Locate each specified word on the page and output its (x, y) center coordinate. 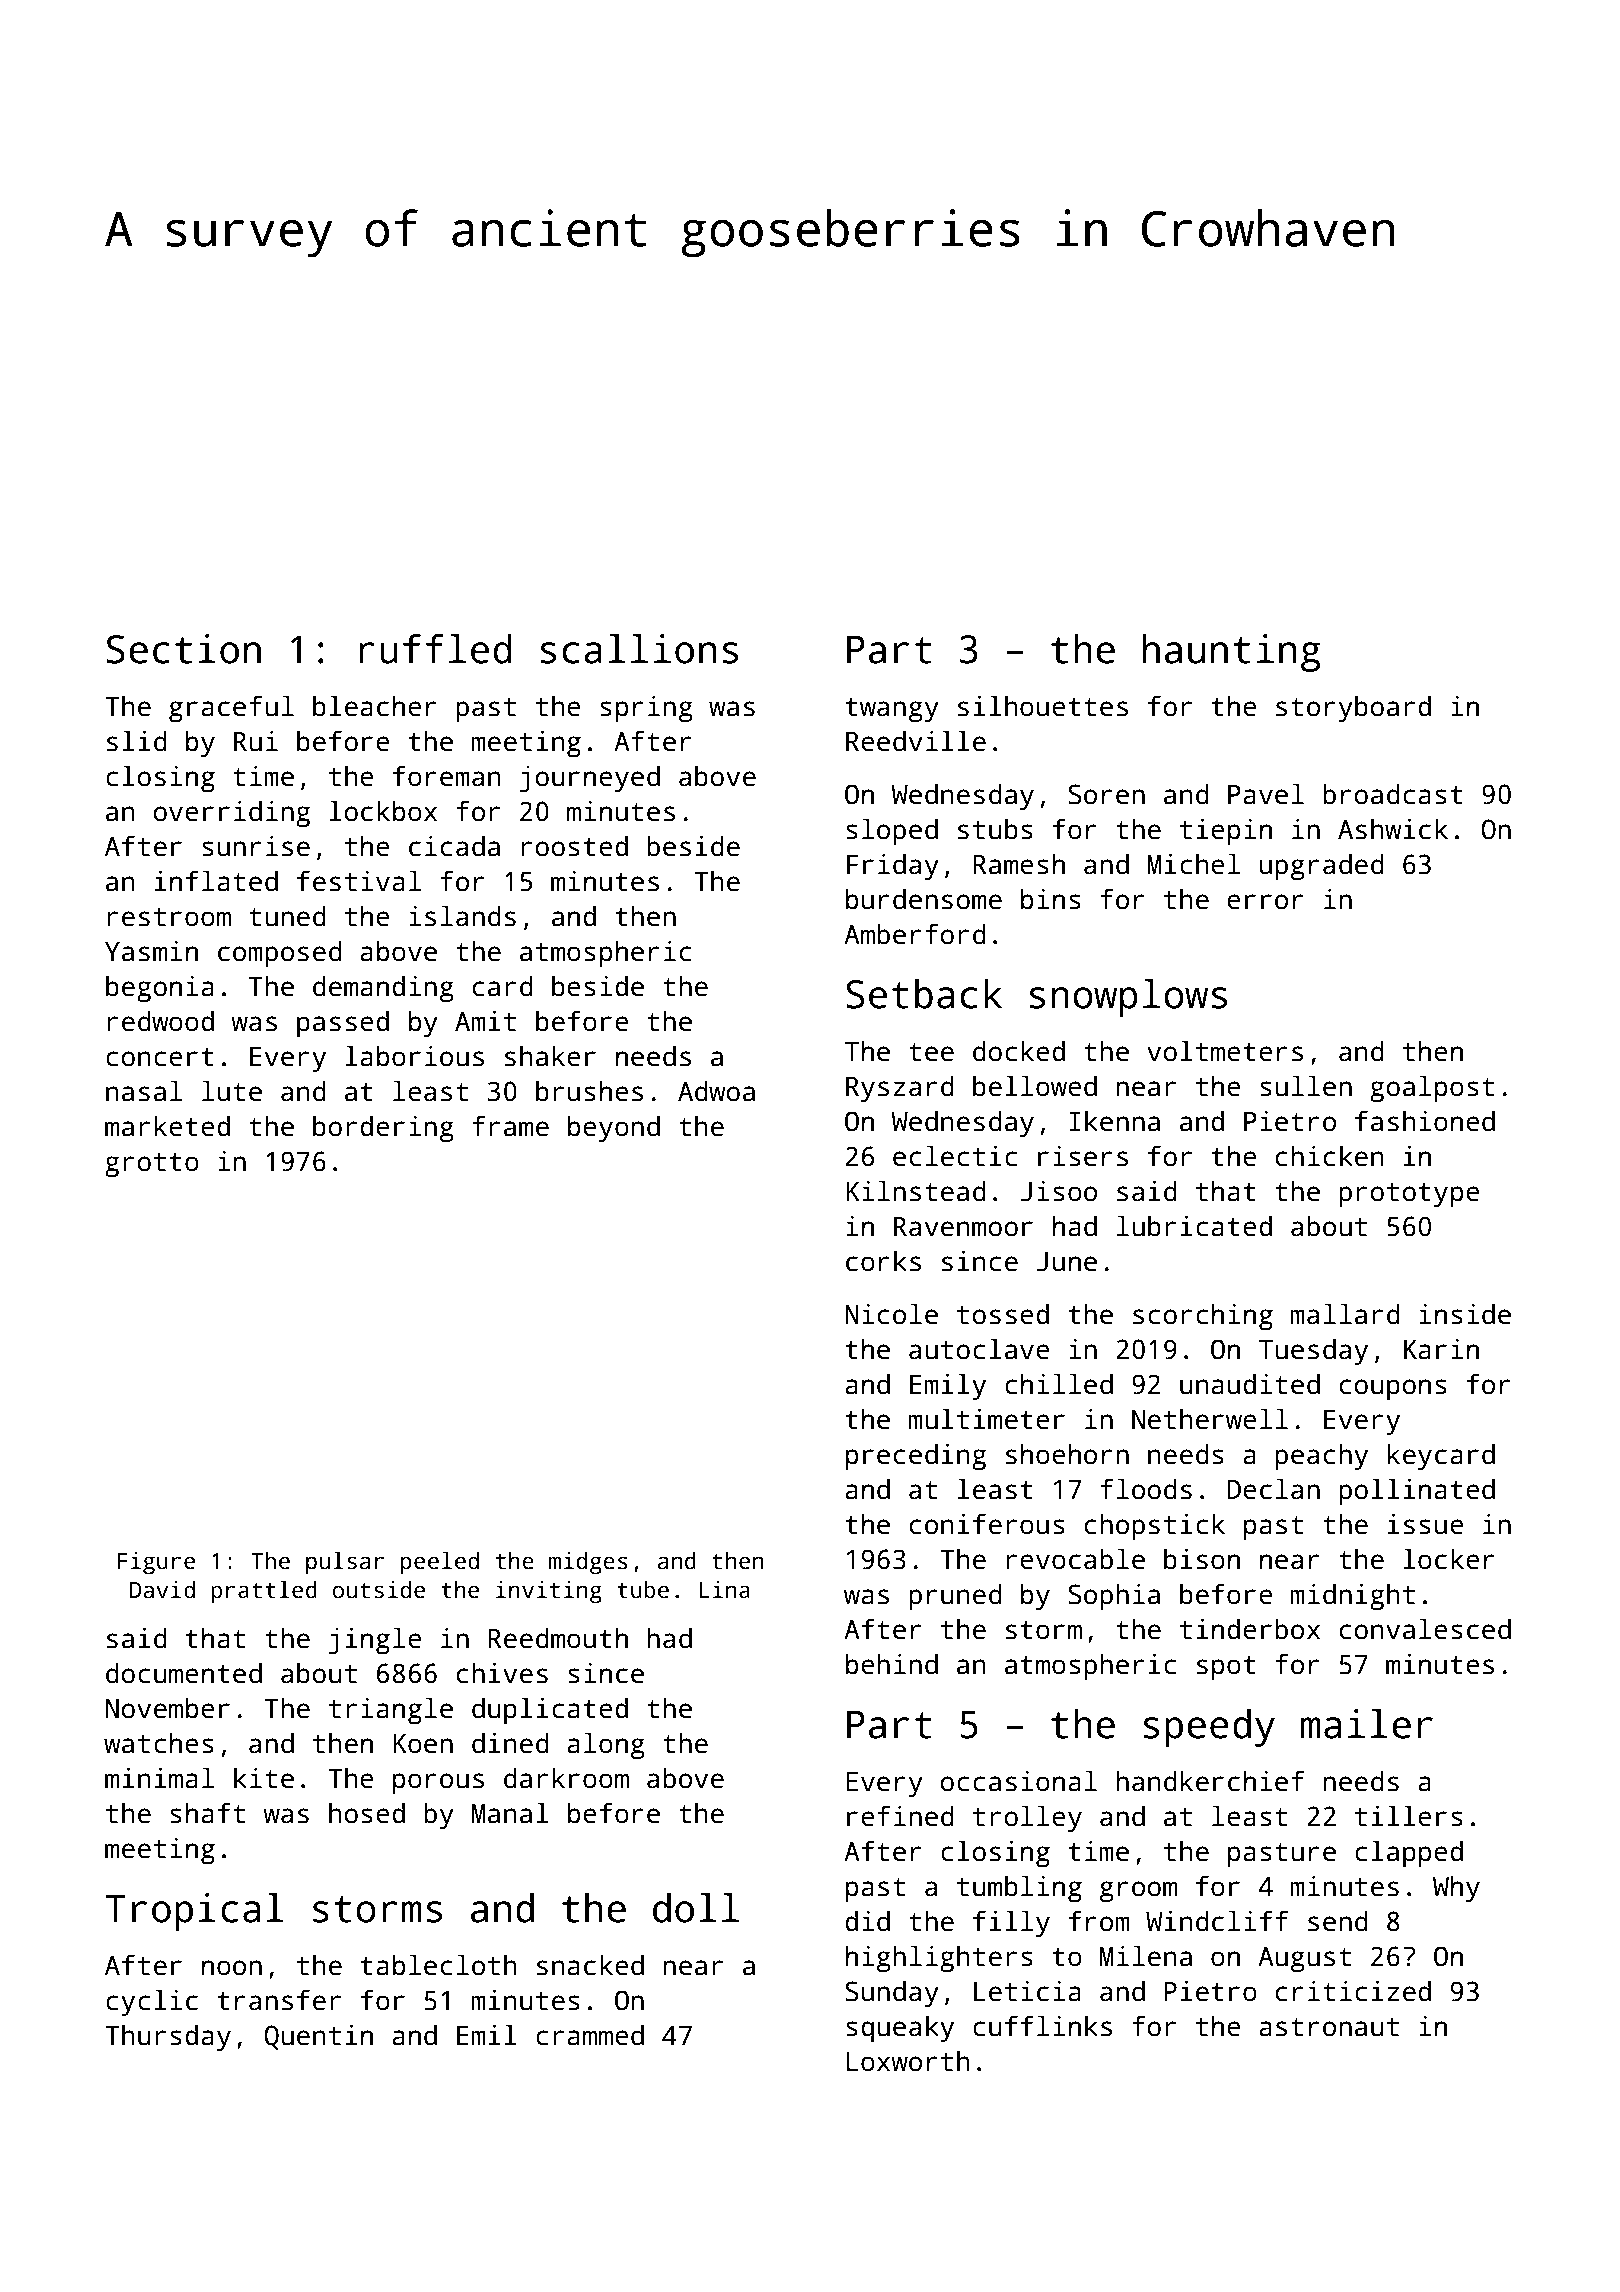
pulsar (345, 1563)
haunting (1232, 653)
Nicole (891, 1314)
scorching (1203, 1316)
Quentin (318, 2037)
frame (510, 1126)
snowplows (1128, 998)
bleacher (375, 706)
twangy (892, 710)
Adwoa (716, 1091)
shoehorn (1067, 1454)
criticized (1353, 1991)
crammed (590, 2035)
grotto (152, 1165)
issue (1426, 1524)
